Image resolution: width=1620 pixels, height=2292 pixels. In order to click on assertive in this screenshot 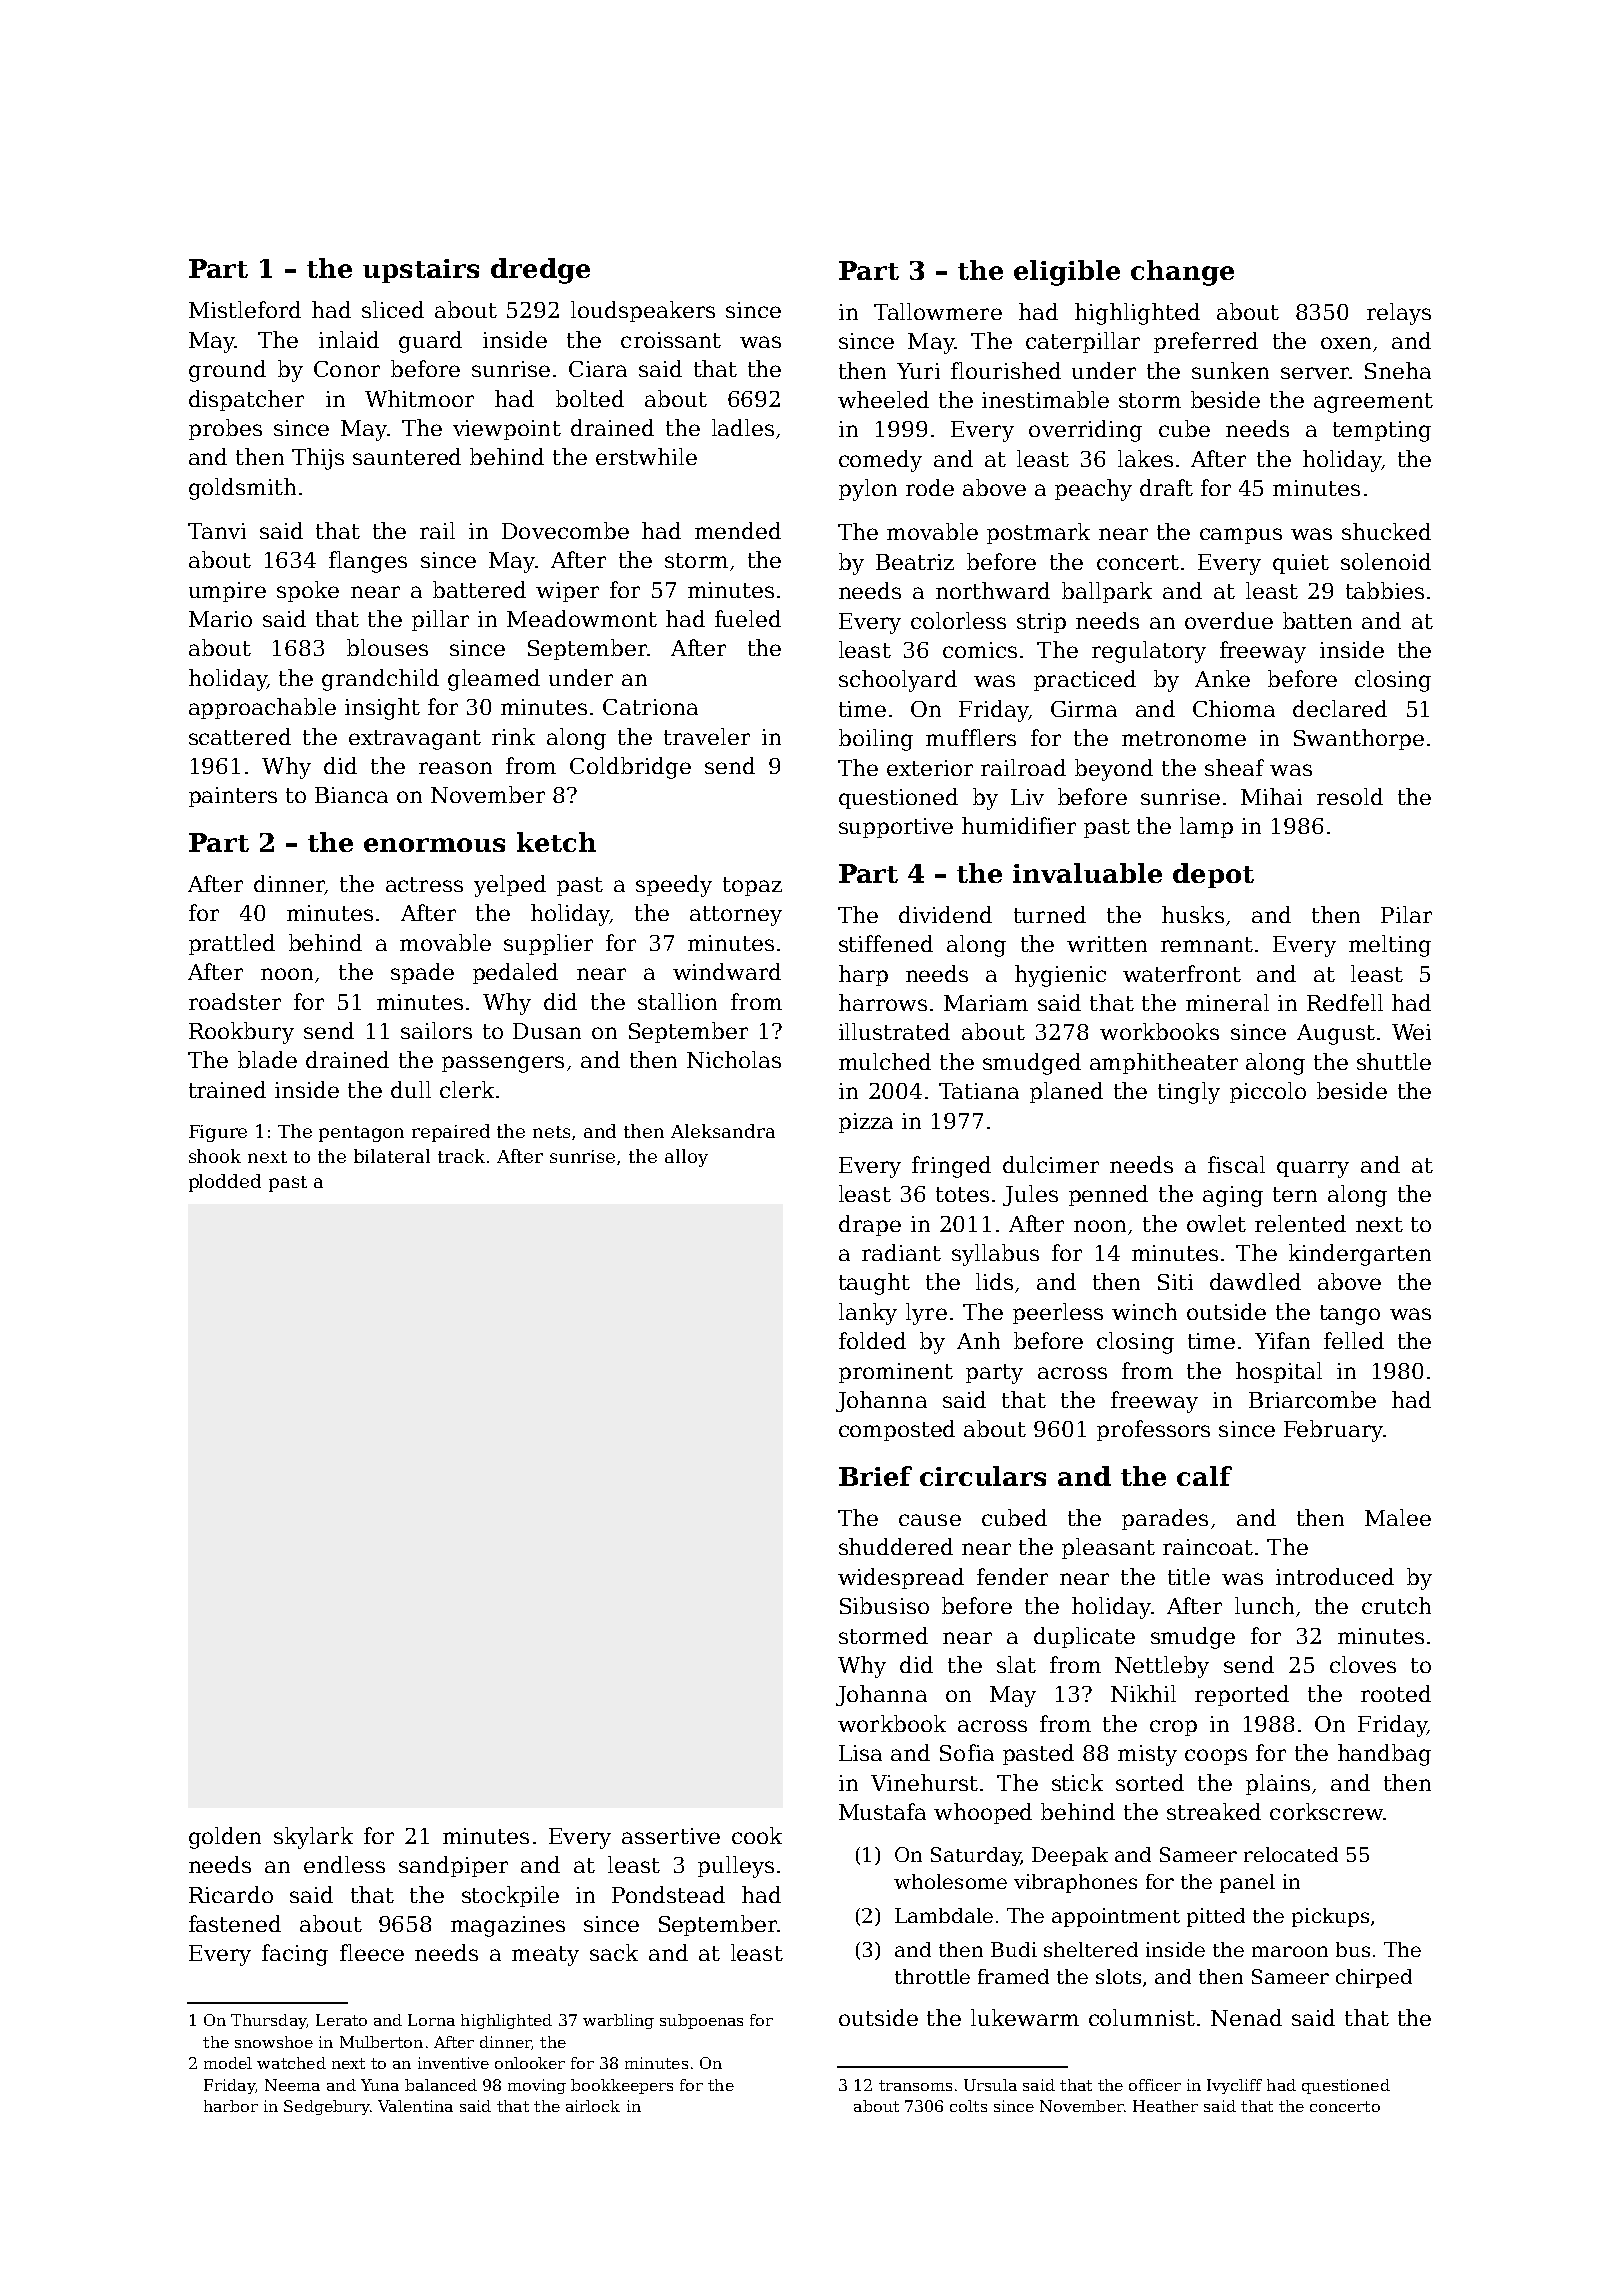, I will do `click(671, 1836)`.
